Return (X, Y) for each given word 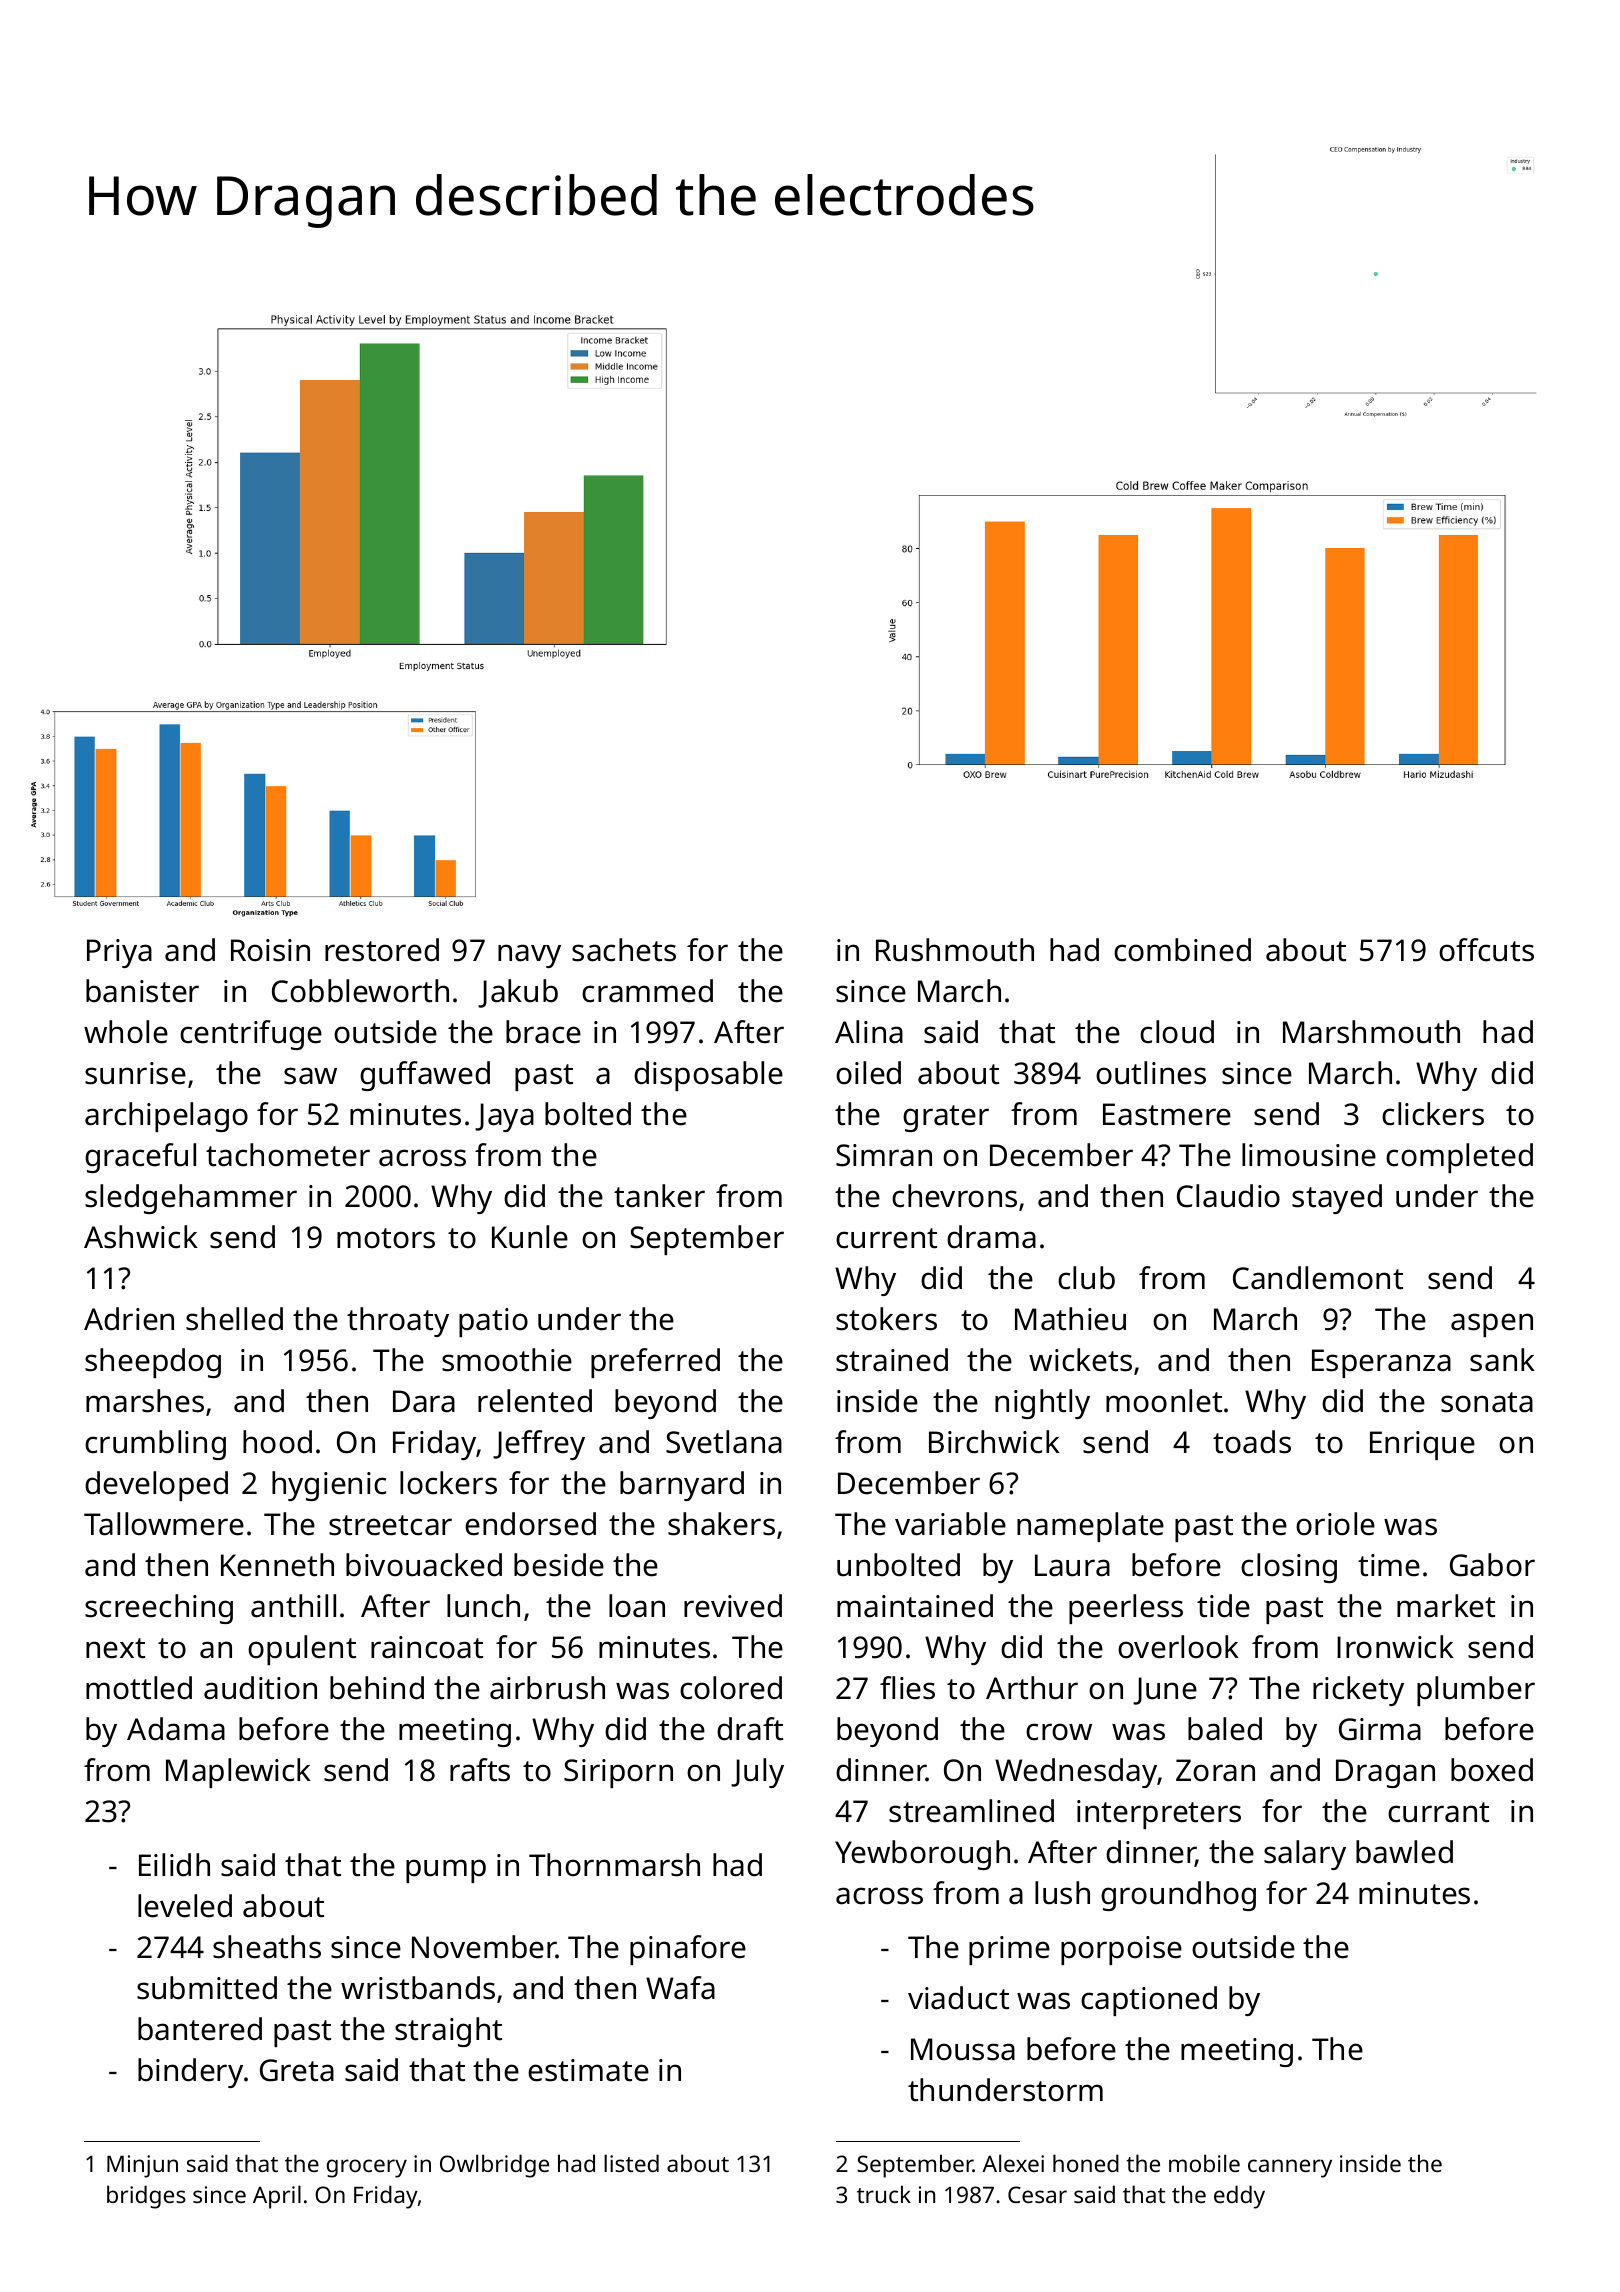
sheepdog (153, 1363)
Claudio (1228, 1196)
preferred (655, 1363)
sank (1502, 1360)
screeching (159, 1609)
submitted (207, 1988)
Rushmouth (955, 950)
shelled (234, 1319)
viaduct (958, 1998)
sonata (1487, 1402)
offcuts (1486, 950)
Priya (119, 953)
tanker (659, 1196)
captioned (1149, 2001)
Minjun (142, 2166)
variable (950, 1524)
